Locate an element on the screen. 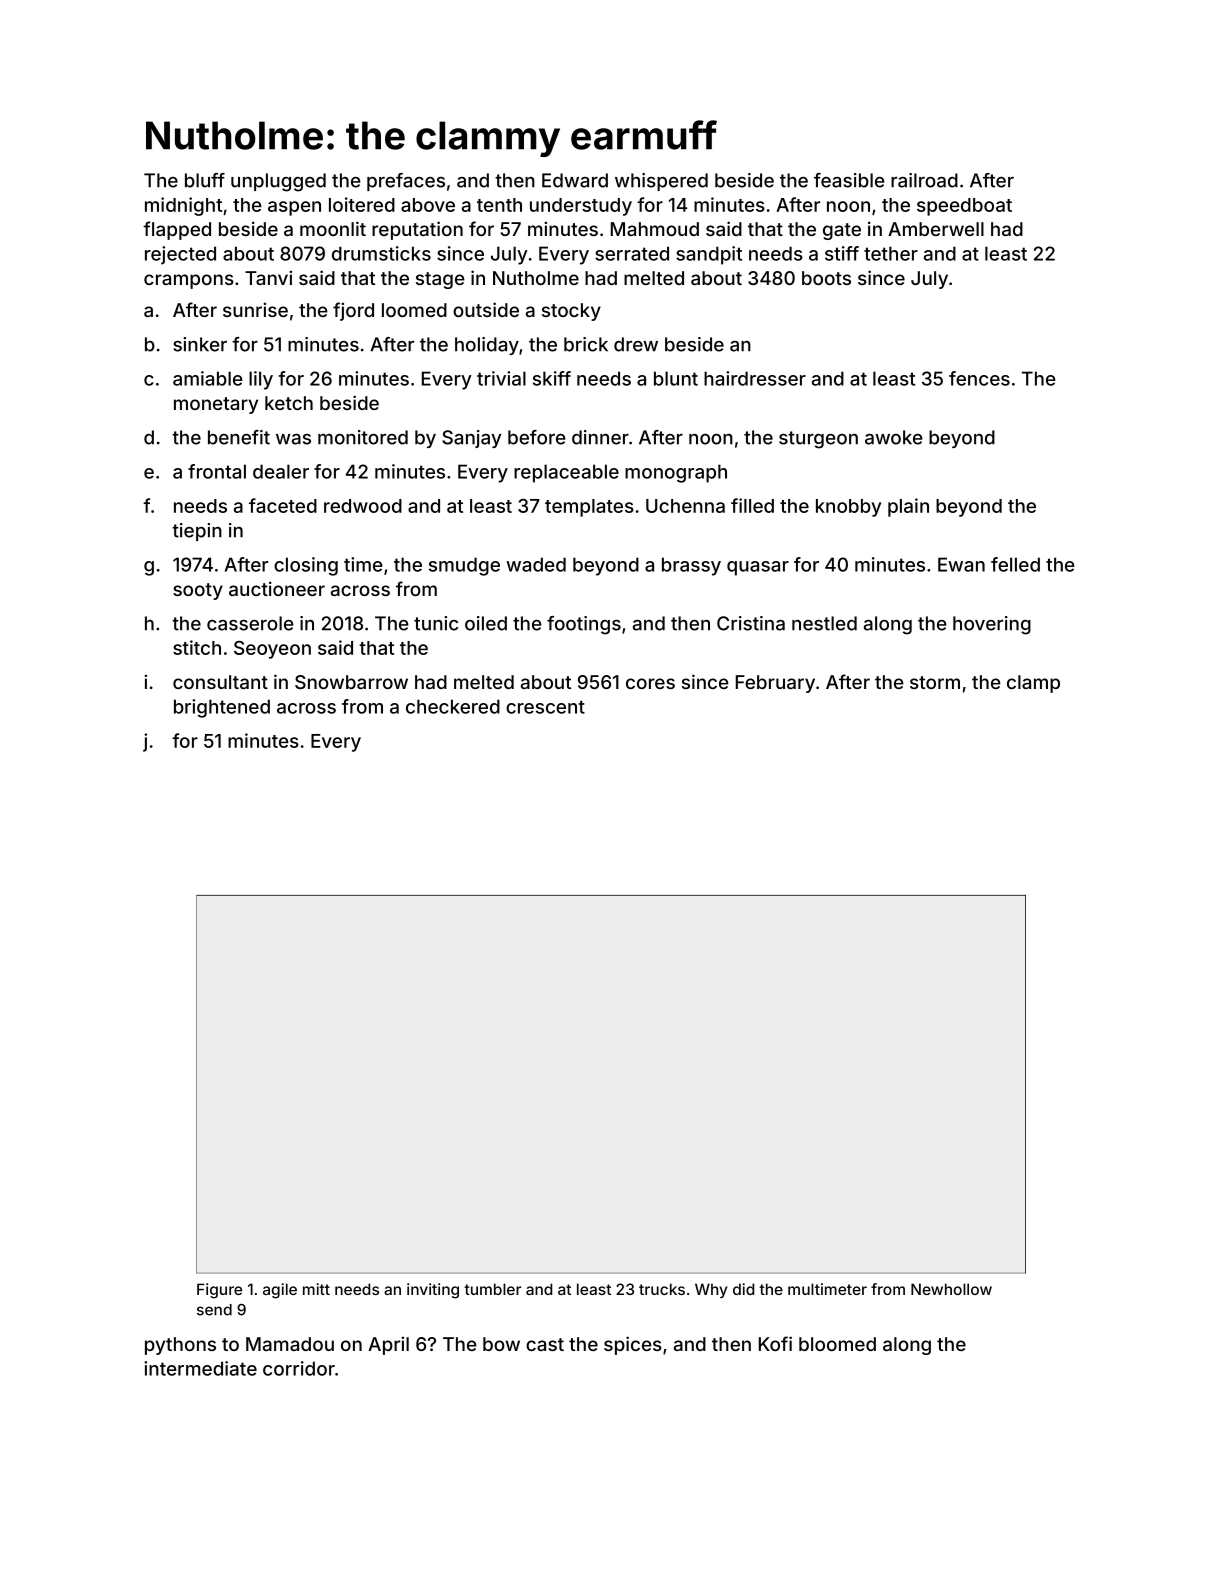 The height and width of the screenshot is (1582, 1222). Newhollow is located at coordinates (951, 1289).
